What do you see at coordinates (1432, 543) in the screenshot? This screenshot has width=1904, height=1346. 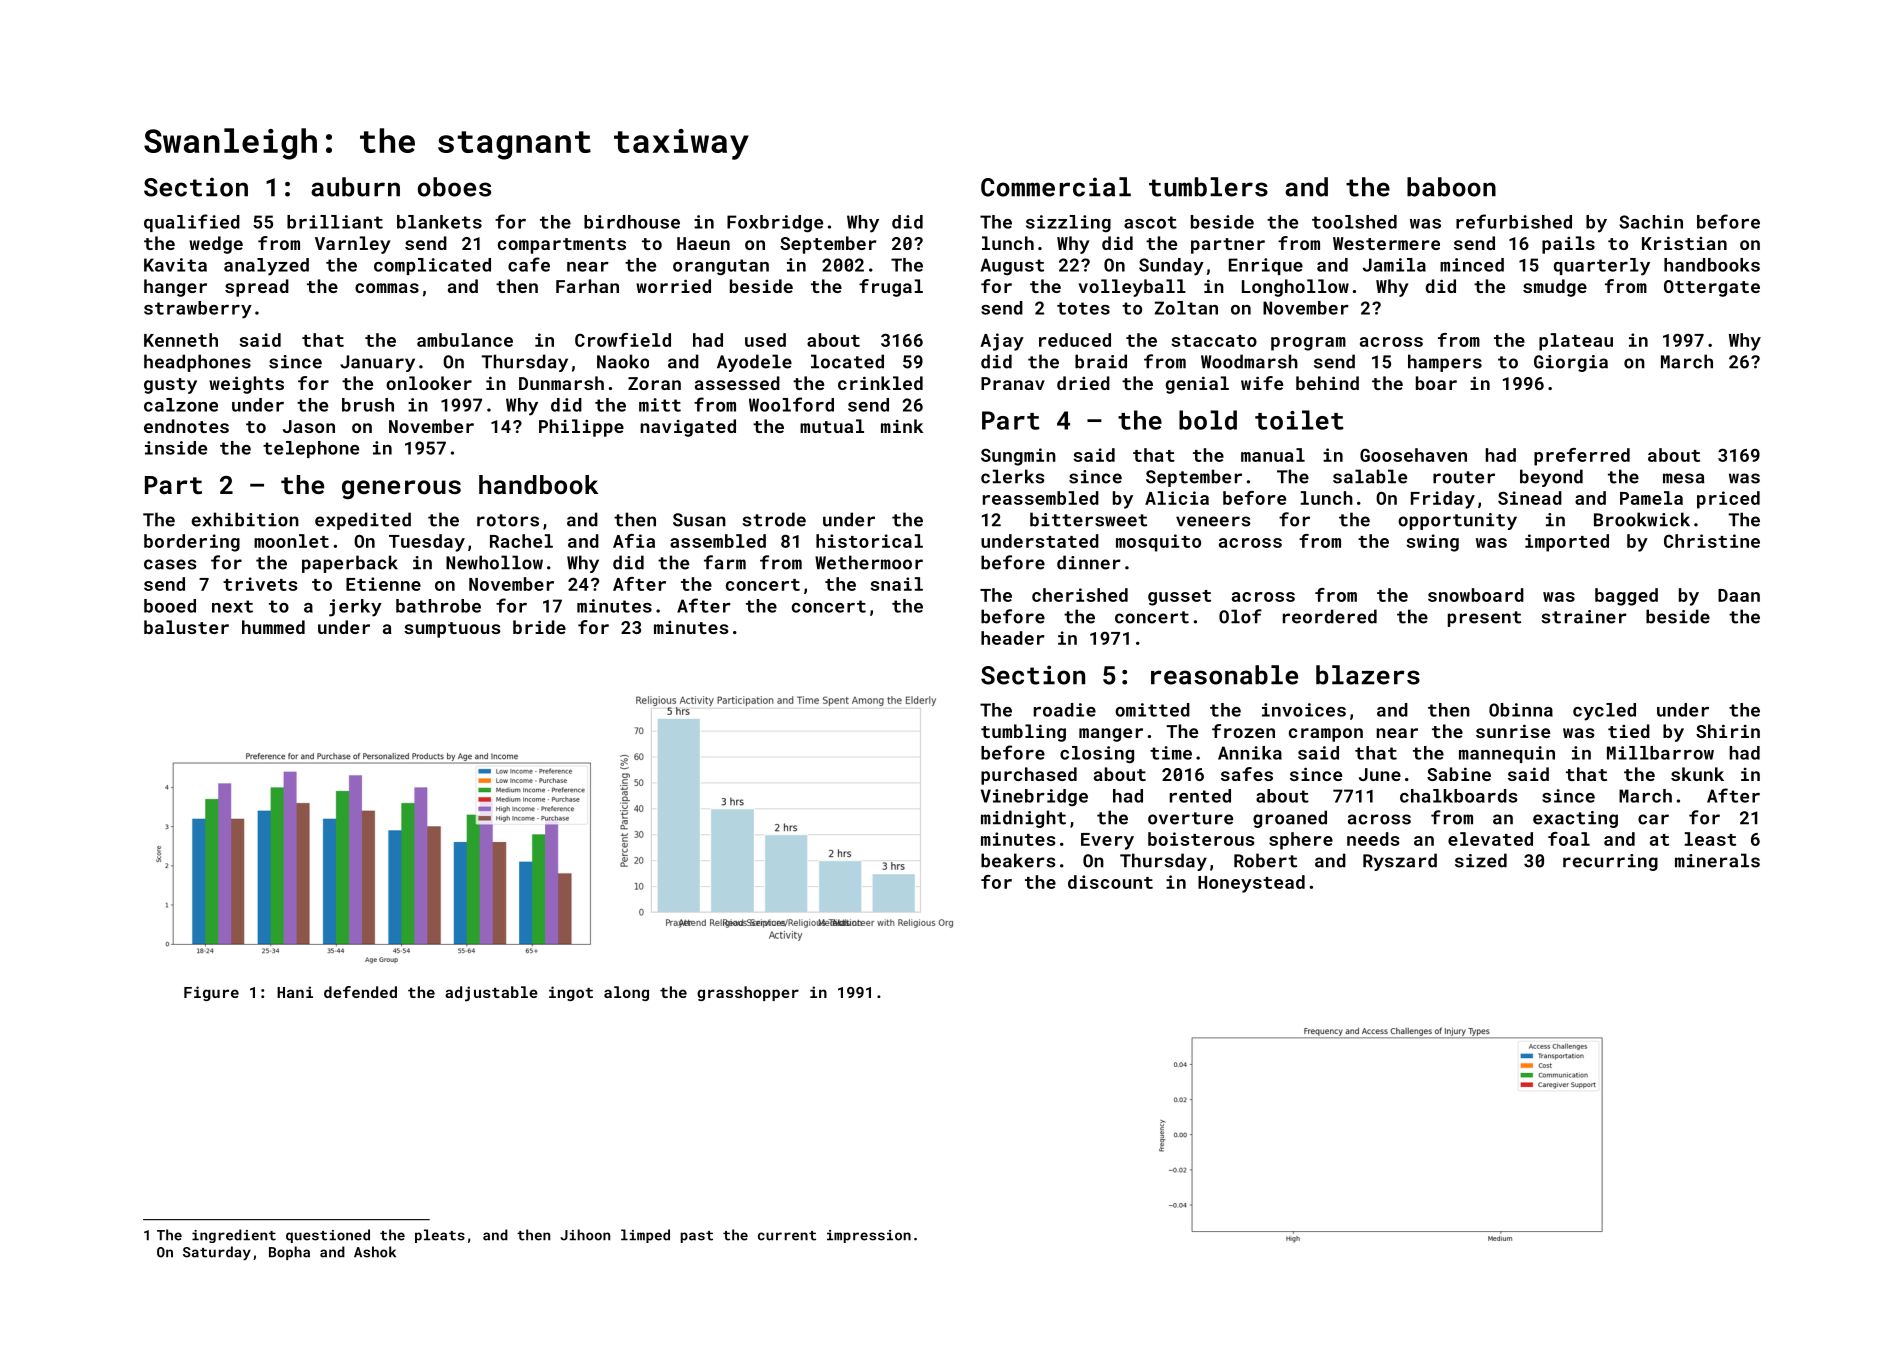 I see `swing` at bounding box center [1432, 543].
